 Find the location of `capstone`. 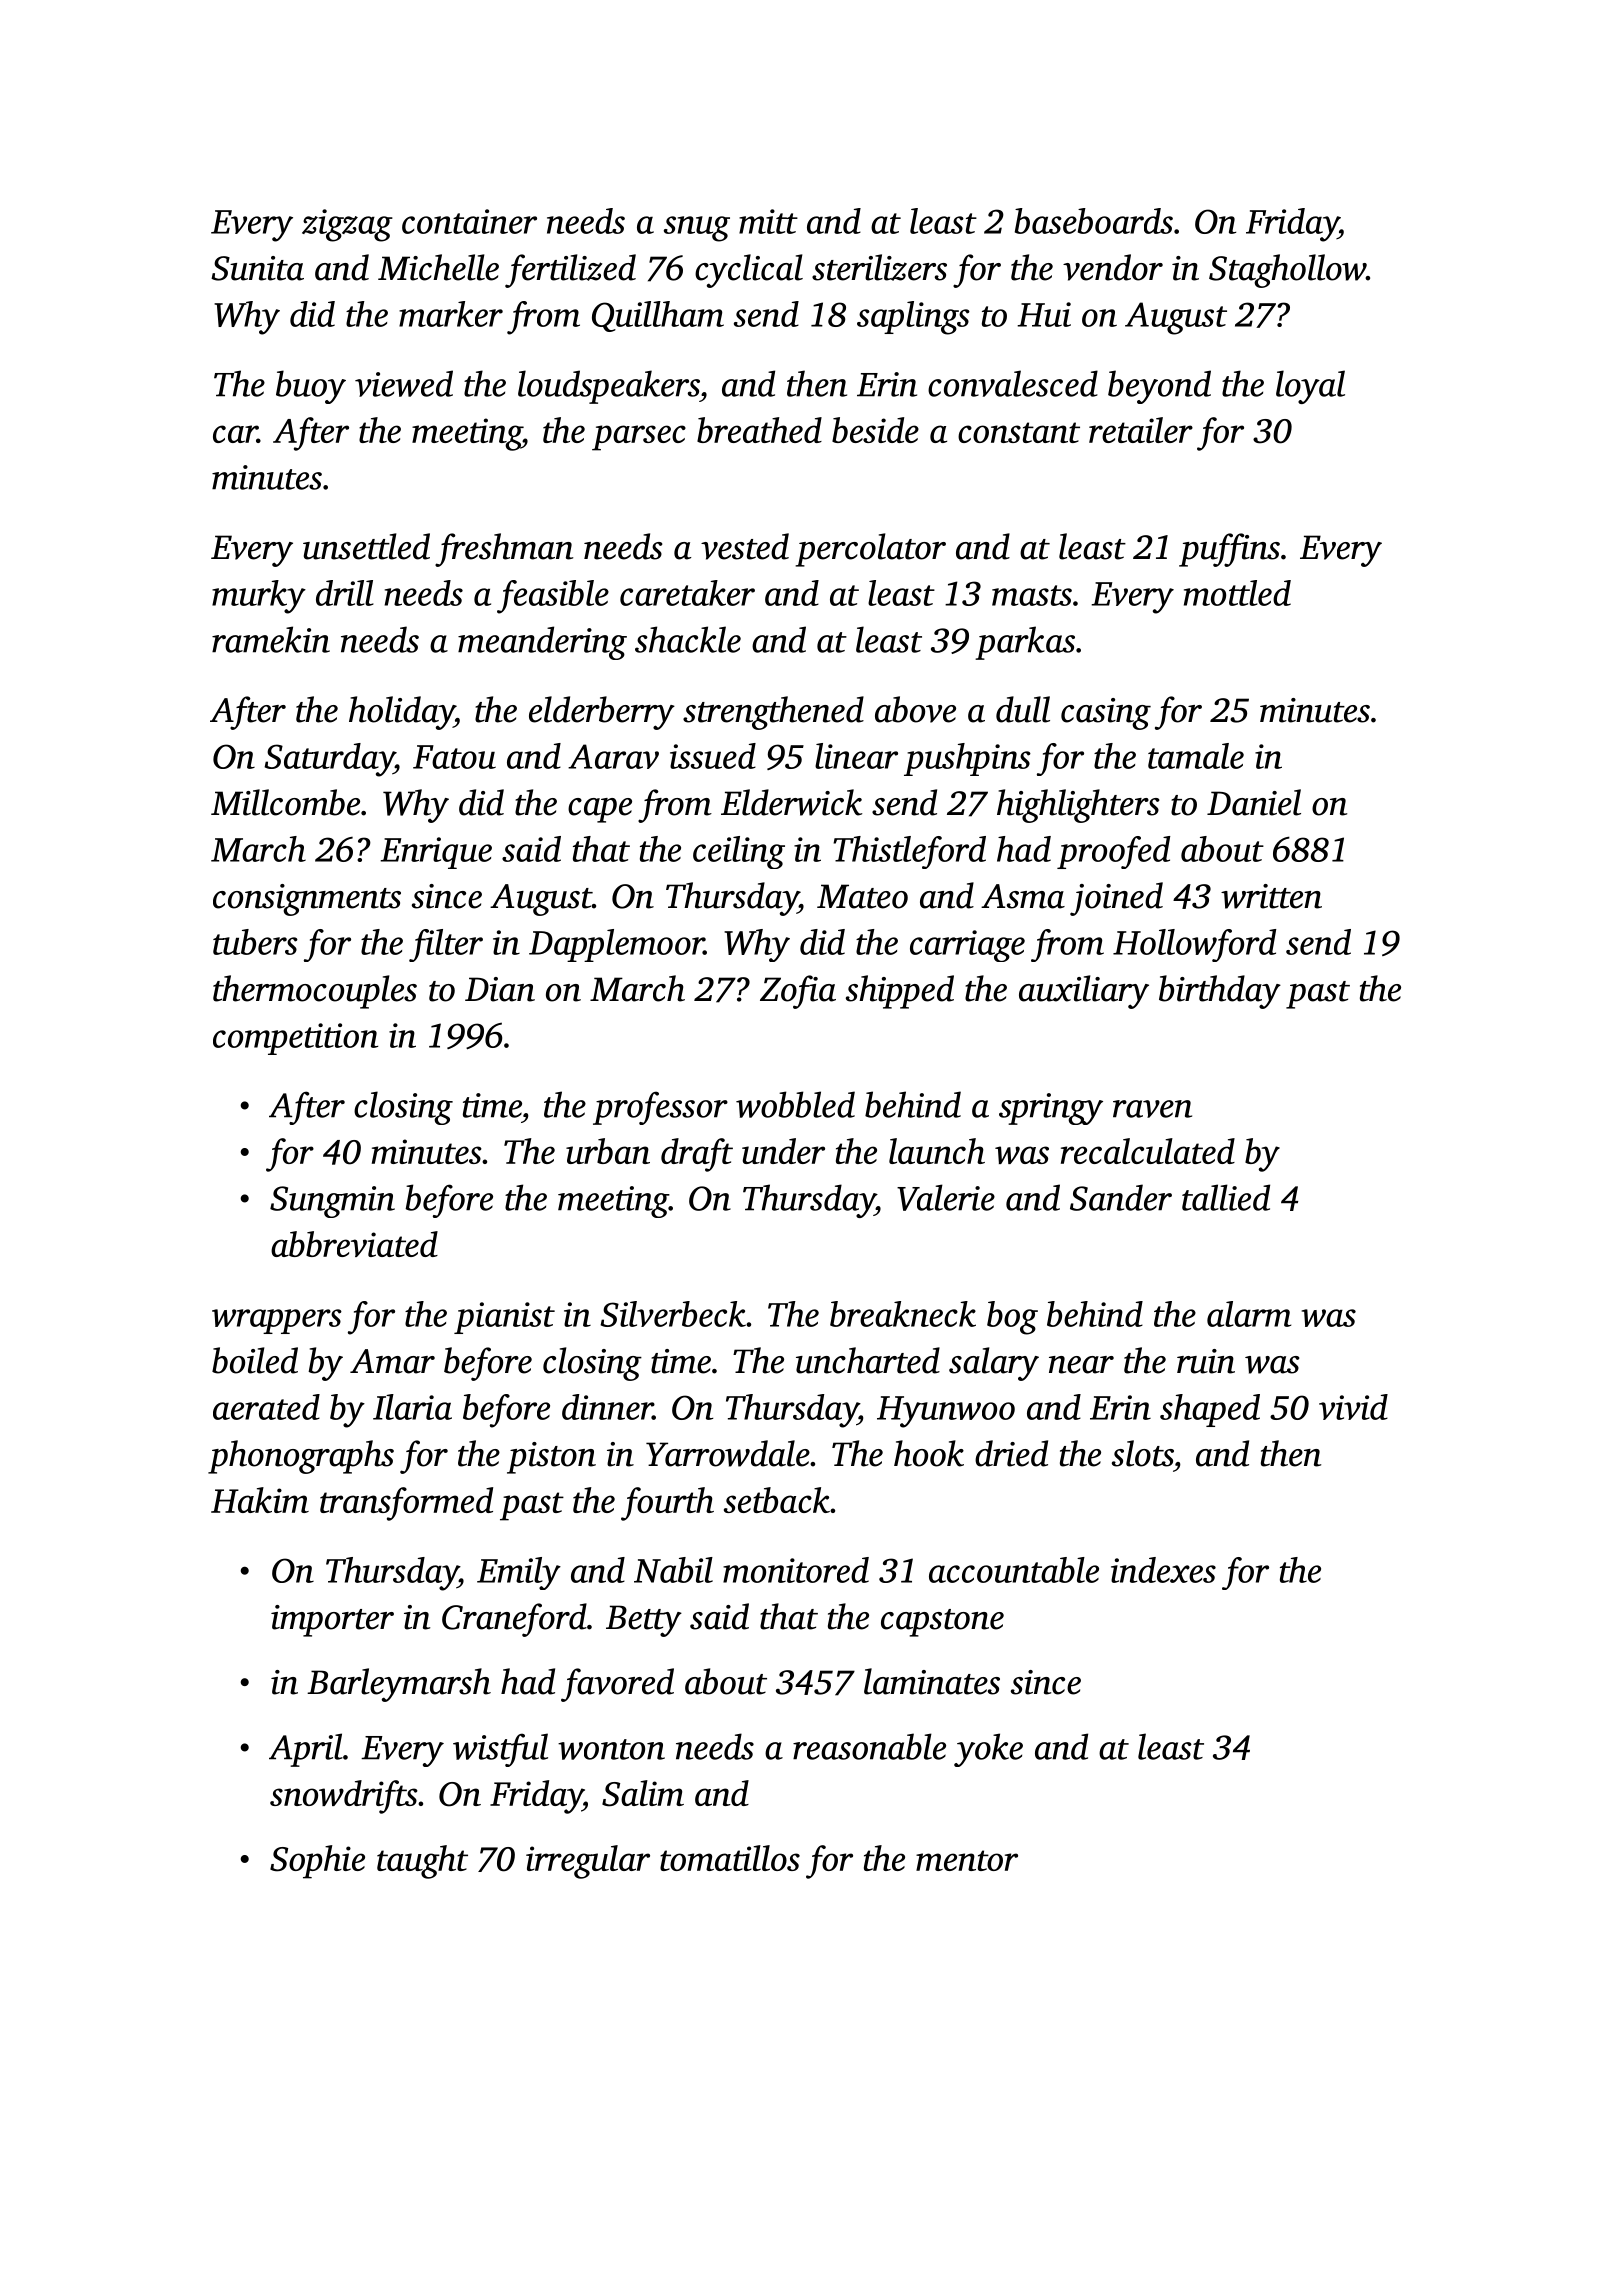

capstone is located at coordinates (942, 1623).
